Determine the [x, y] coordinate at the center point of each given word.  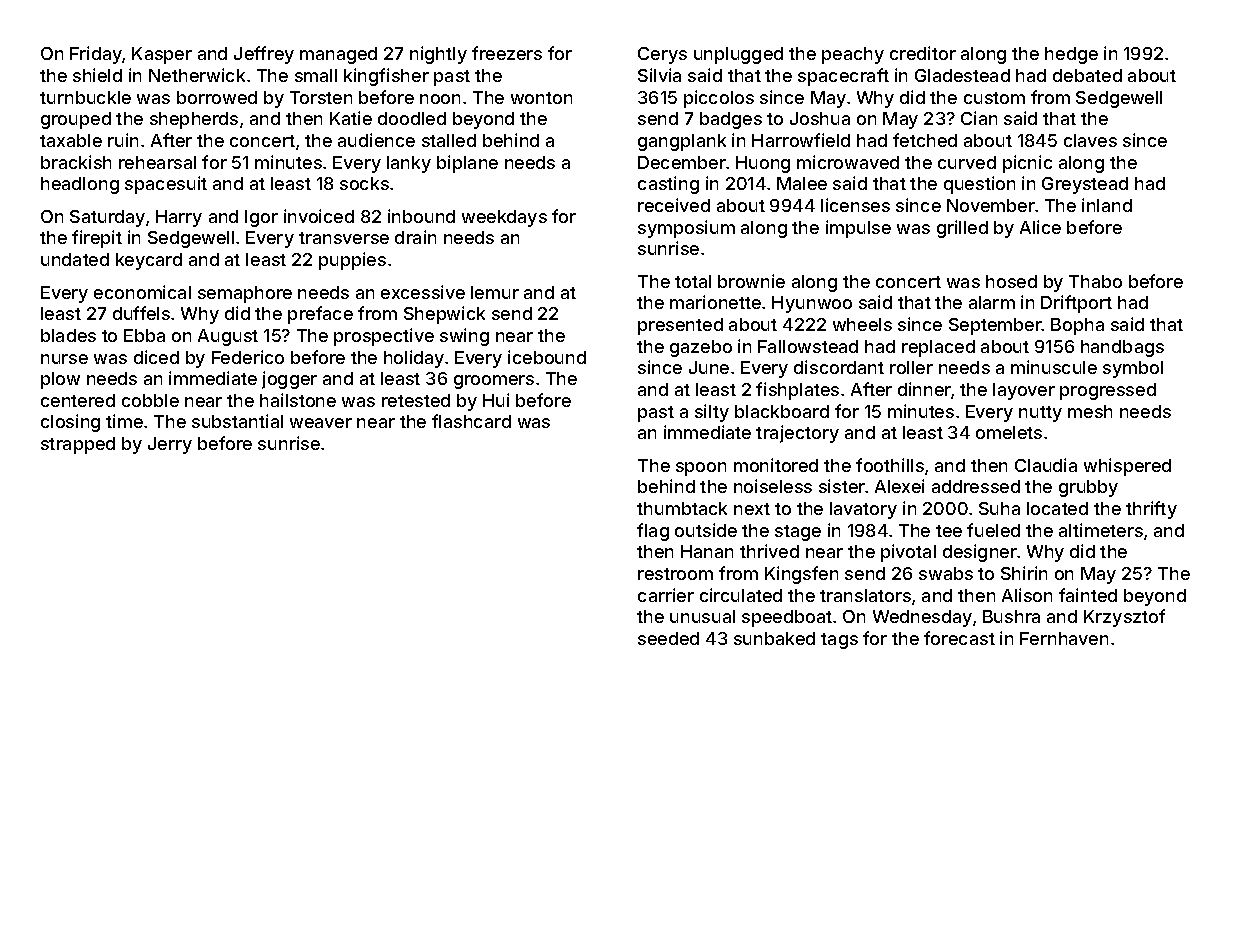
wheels [862, 324]
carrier [666, 595]
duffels [141, 313]
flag [653, 532]
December [682, 162]
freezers [507, 53]
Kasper [162, 55]
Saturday [107, 218]
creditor [923, 53]
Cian [979, 118]
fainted [1088, 595]
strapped [78, 445]
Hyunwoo [812, 304]
